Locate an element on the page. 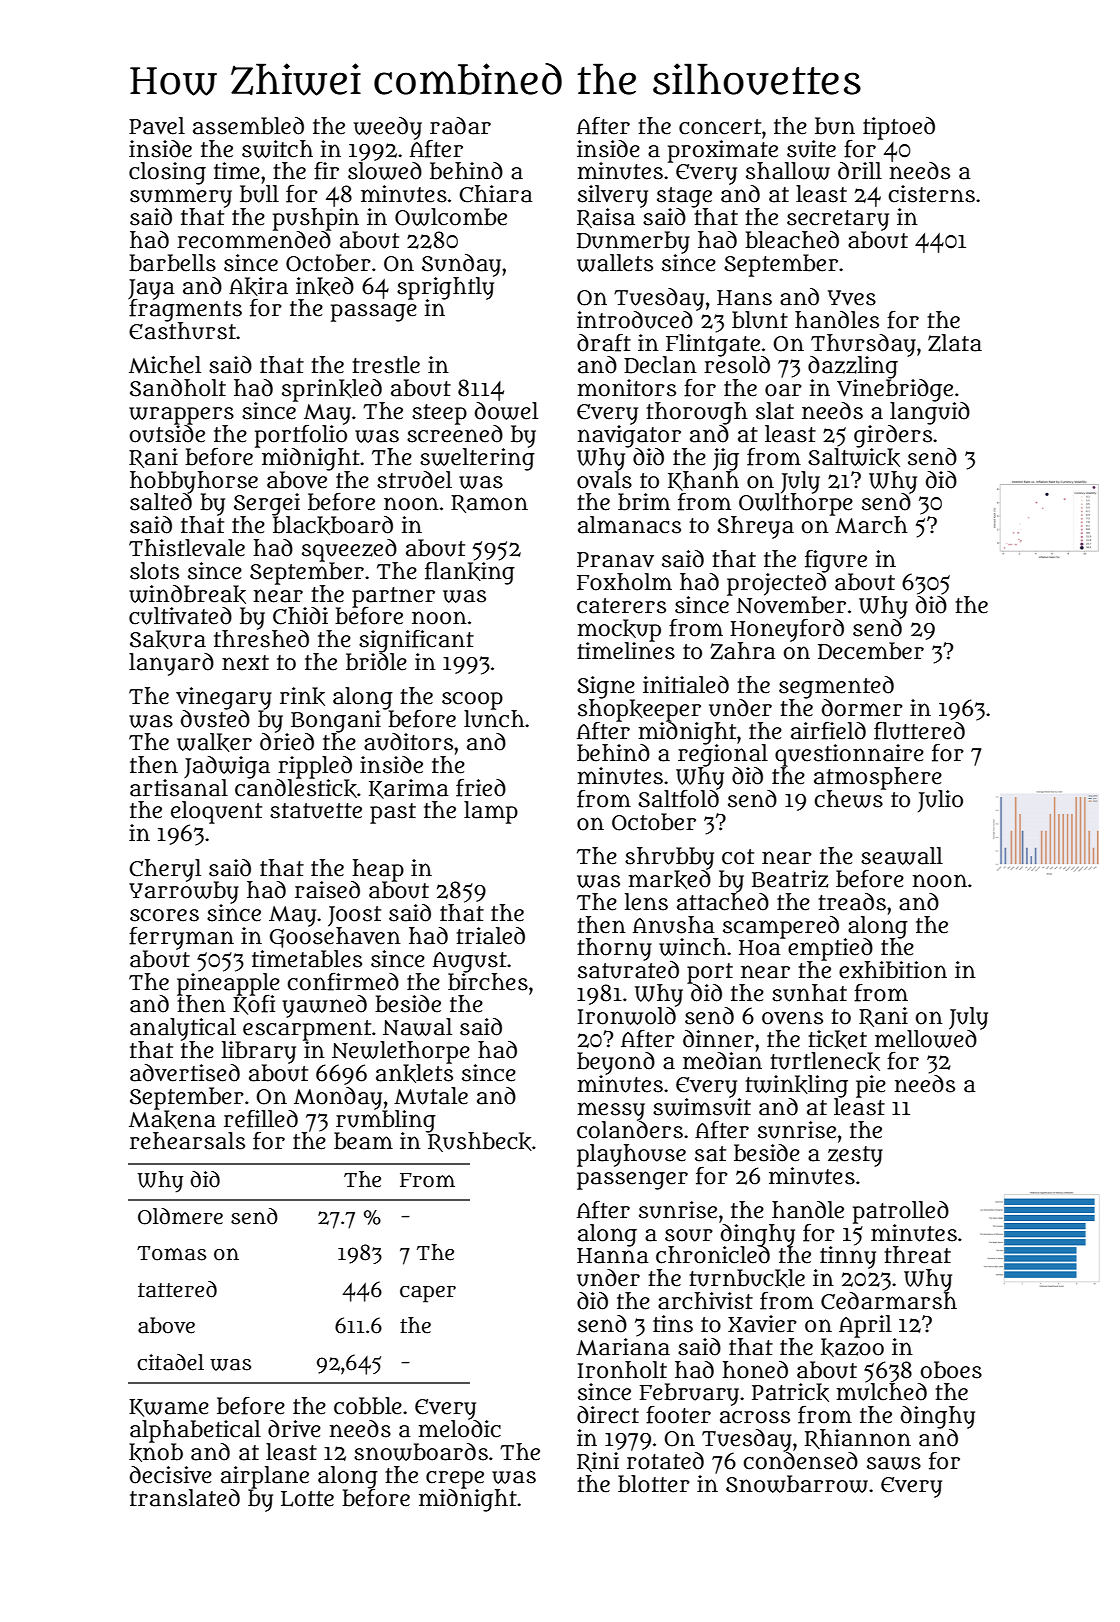 The image size is (1120, 1622). dowel is located at coordinates (506, 411).
